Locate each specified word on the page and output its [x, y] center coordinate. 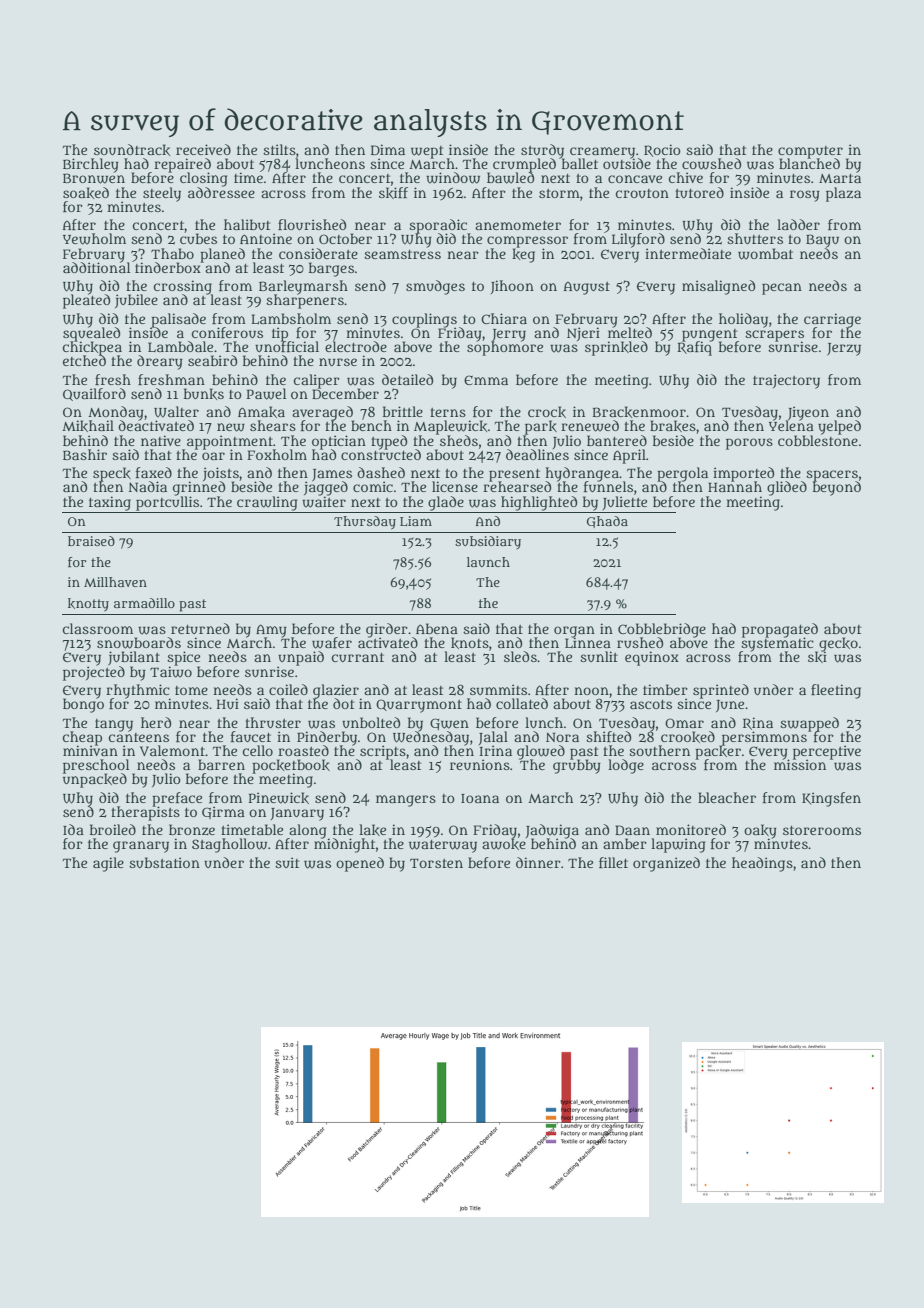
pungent [709, 335]
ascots [651, 704]
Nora [562, 737]
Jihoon [512, 287]
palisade [178, 320]
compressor [527, 242]
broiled [113, 829]
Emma [486, 380]
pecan [782, 289]
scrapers [774, 335]
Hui [228, 703]
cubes [198, 239]
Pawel [266, 394]
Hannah [735, 487]
